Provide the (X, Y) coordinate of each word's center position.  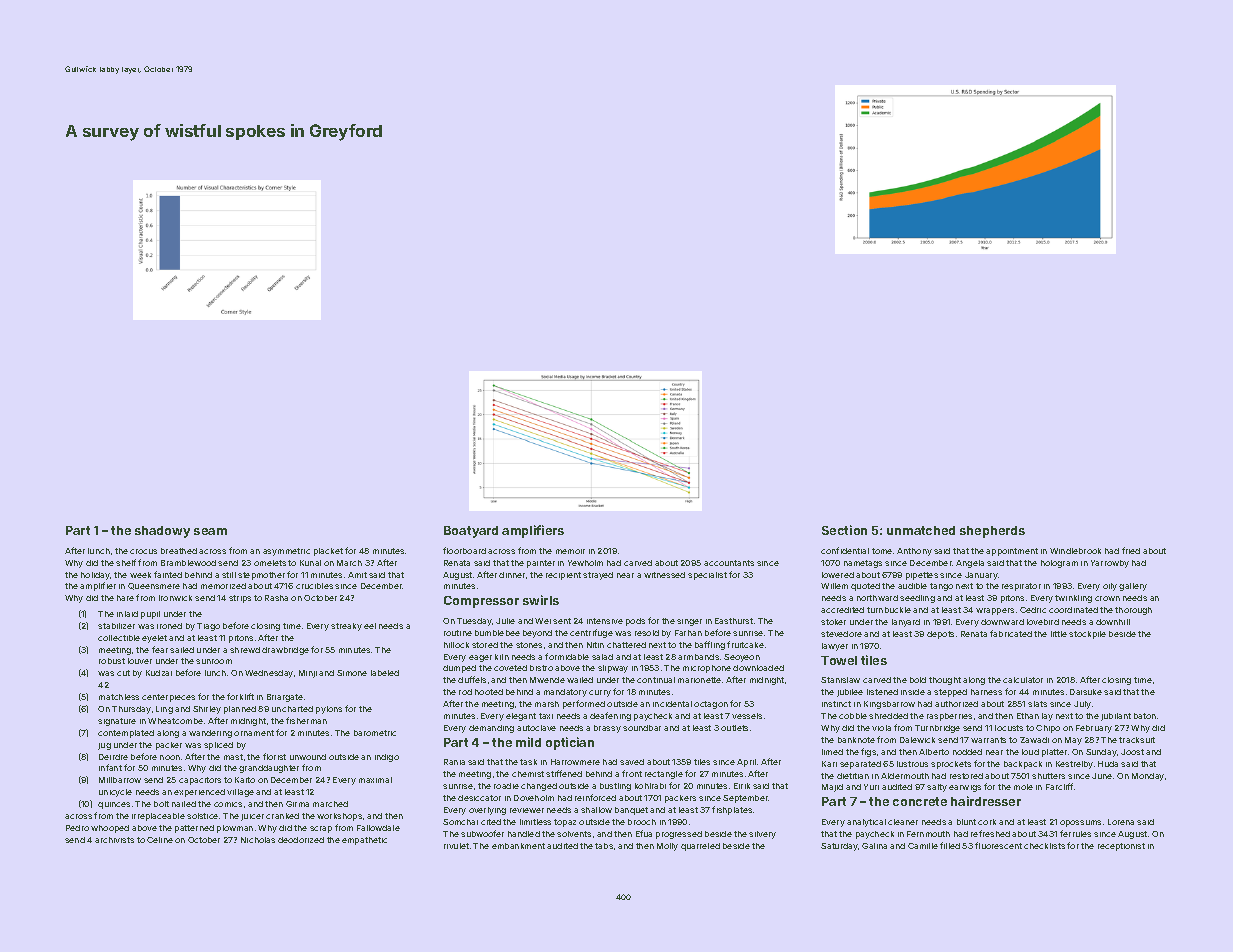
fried (1131, 550)
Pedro (77, 828)
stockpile (1087, 635)
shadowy (162, 532)
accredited (842, 610)
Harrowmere (575, 762)
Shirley (207, 710)
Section (844, 530)
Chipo (1048, 729)
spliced (218, 746)
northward (877, 598)
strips (240, 599)
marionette (699, 680)
